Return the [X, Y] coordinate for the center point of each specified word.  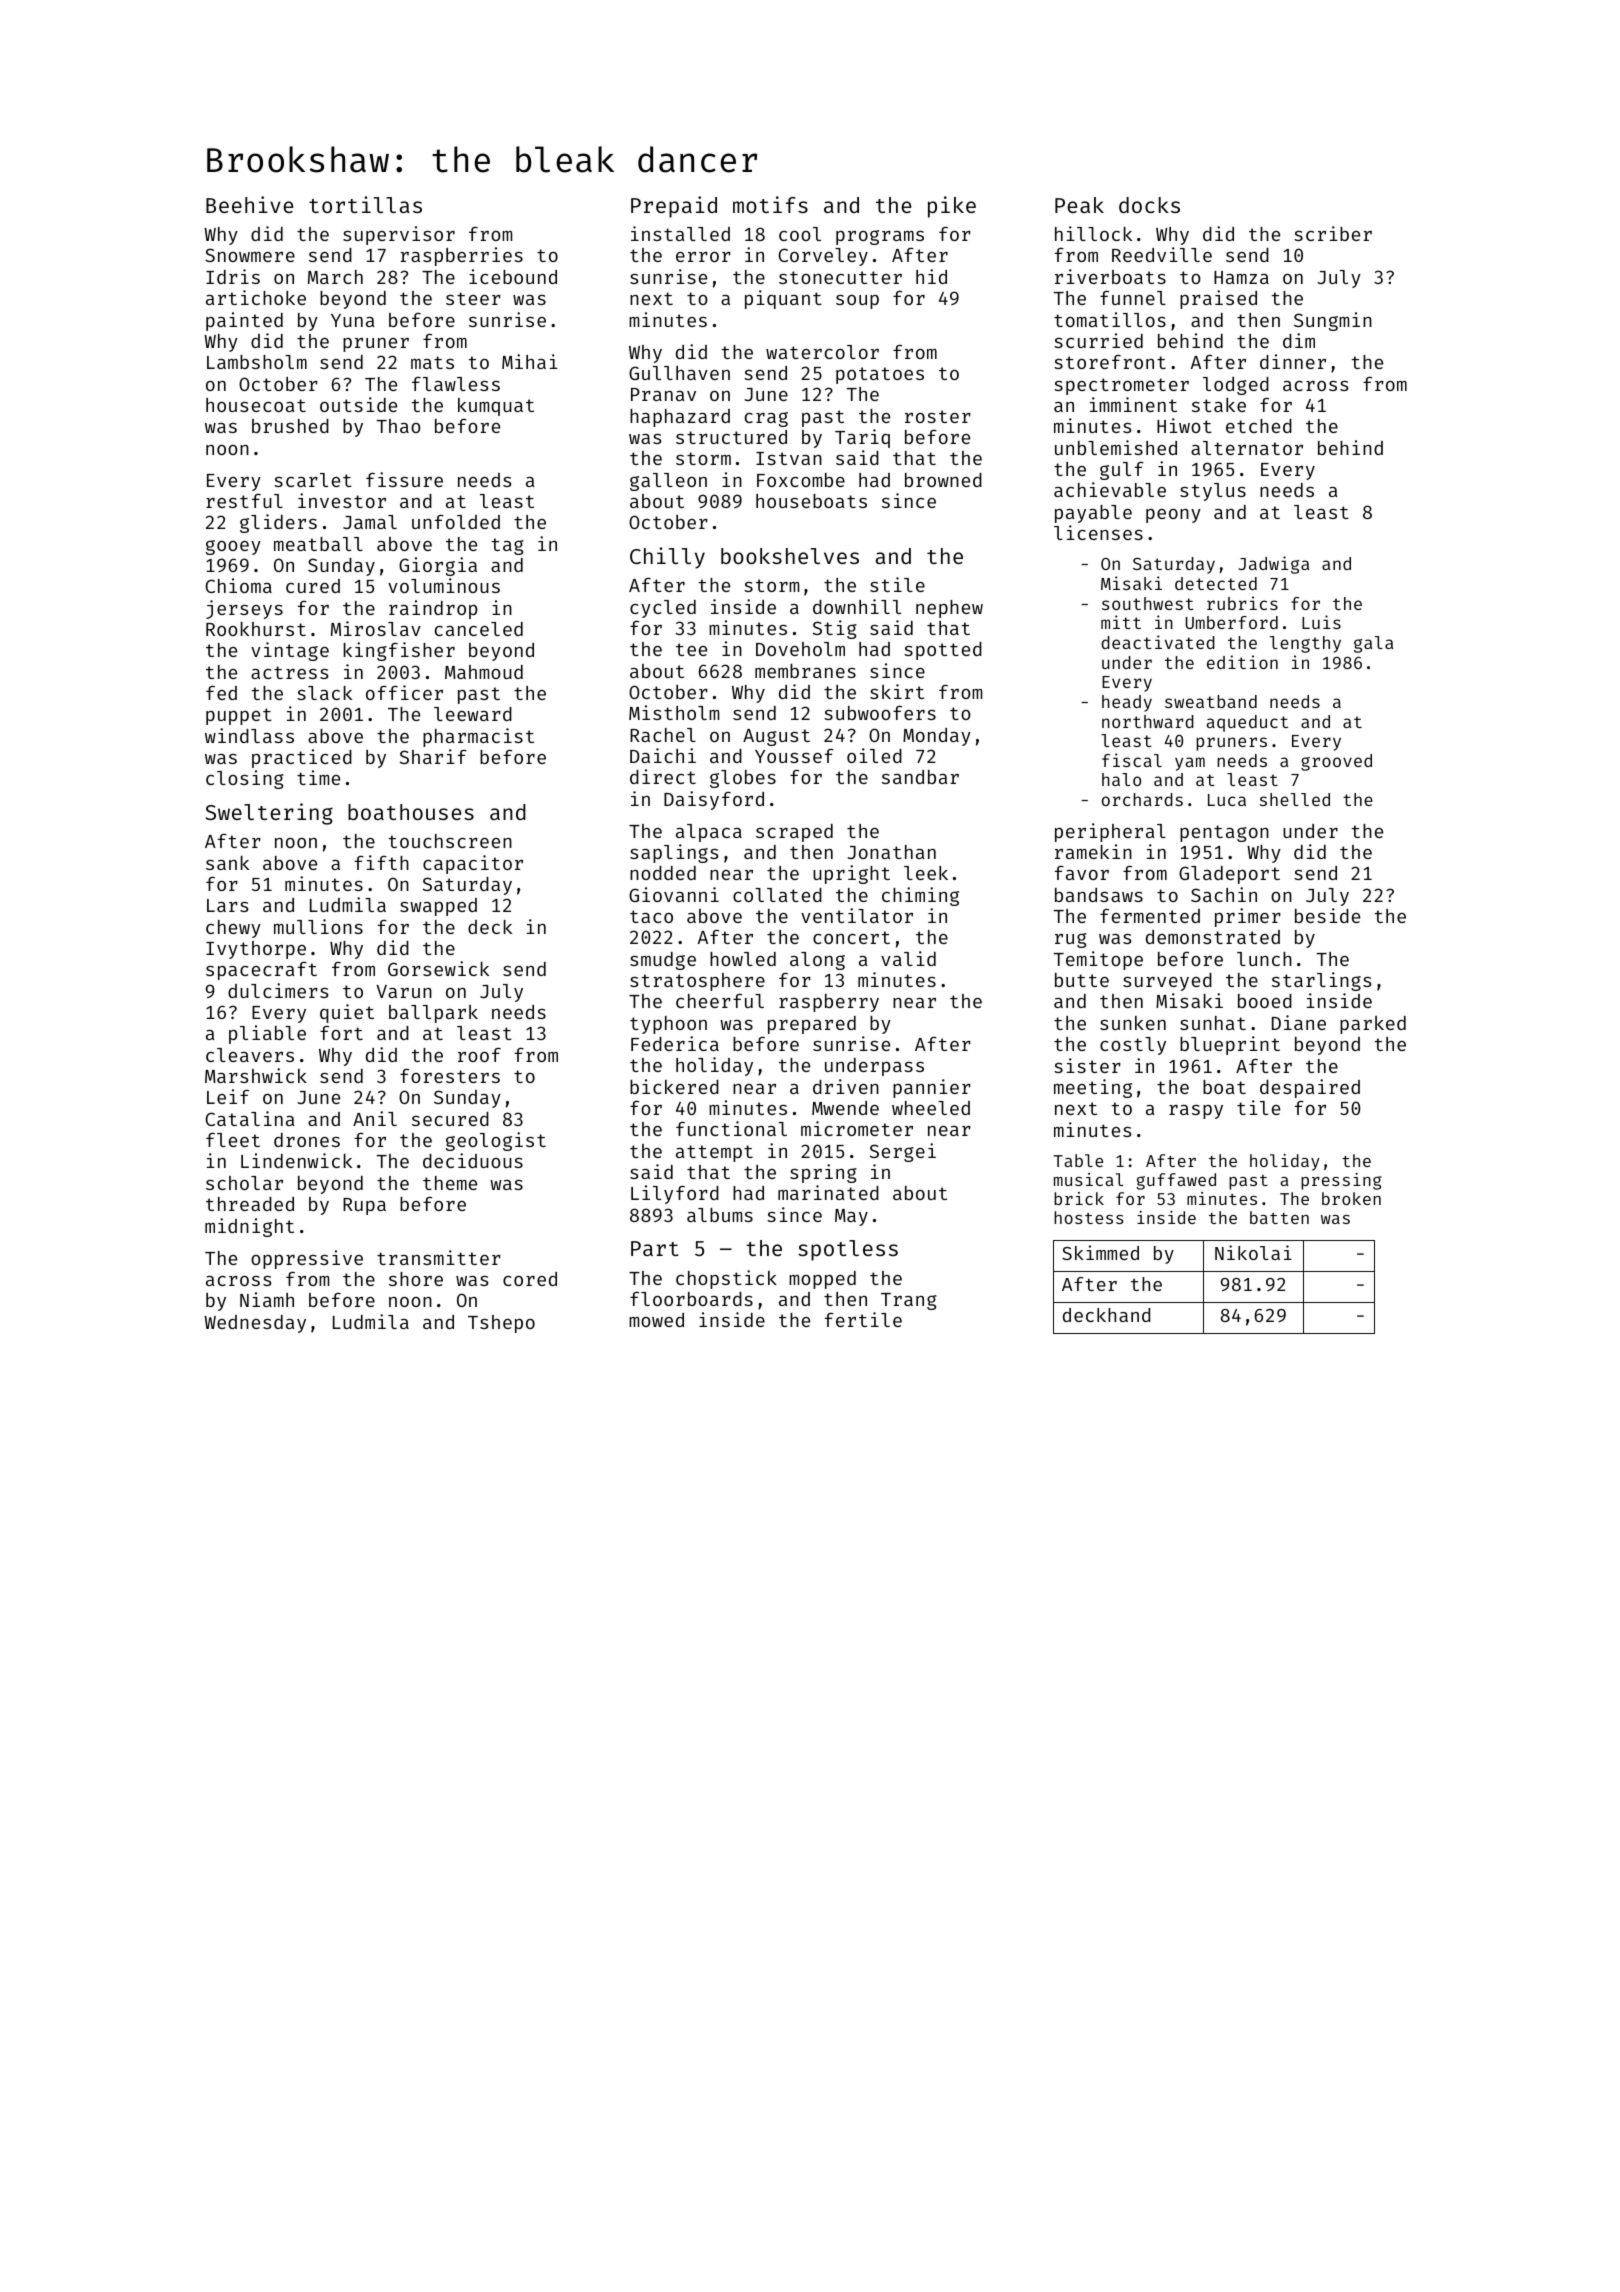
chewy [233, 929]
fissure [404, 479]
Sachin [1224, 894]
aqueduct [1247, 723]
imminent [1133, 404]
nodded [663, 873]
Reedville [1162, 254]
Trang [909, 1301]
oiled [874, 755]
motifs [770, 204]
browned [943, 480]
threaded [250, 1204]
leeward [473, 714]
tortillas [365, 204]
